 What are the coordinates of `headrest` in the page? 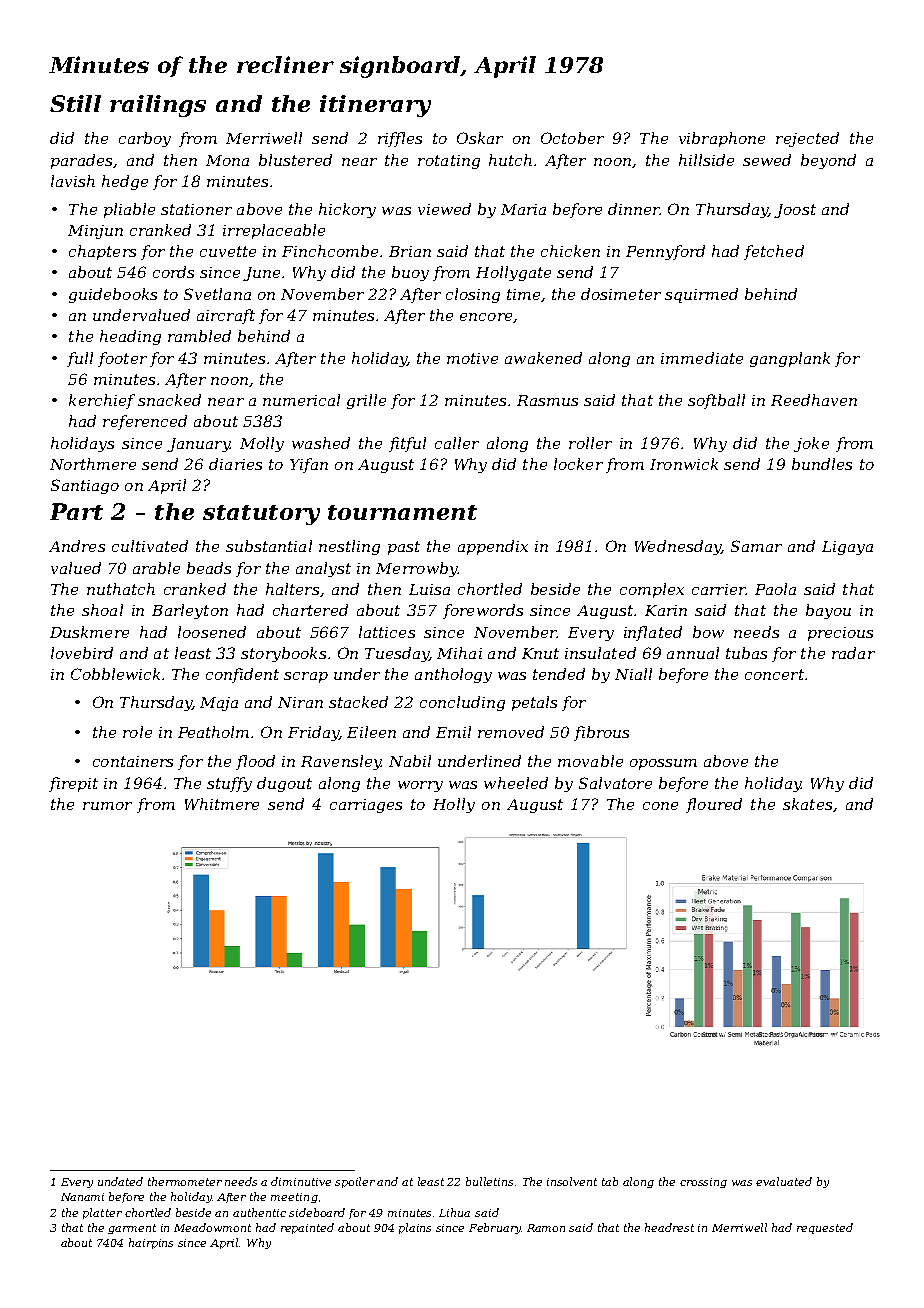 It's located at (669, 1227).
